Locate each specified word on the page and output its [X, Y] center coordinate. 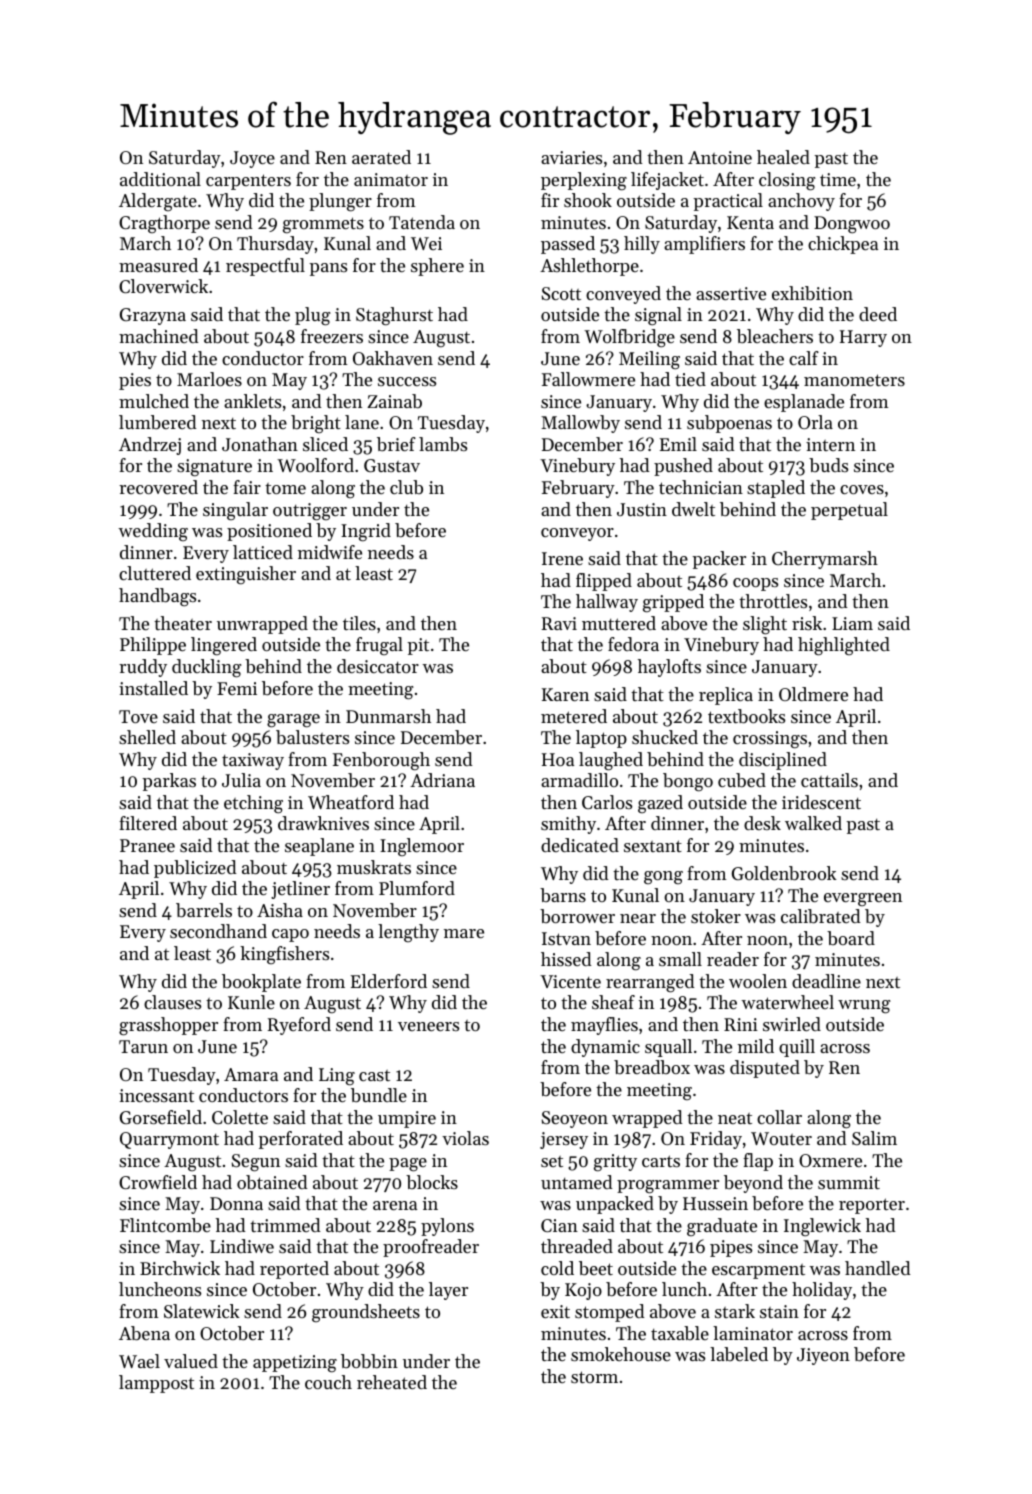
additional [160, 179]
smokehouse [621, 1354]
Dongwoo [852, 225]
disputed [765, 1069]
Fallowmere [588, 379]
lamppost [156, 1384]
